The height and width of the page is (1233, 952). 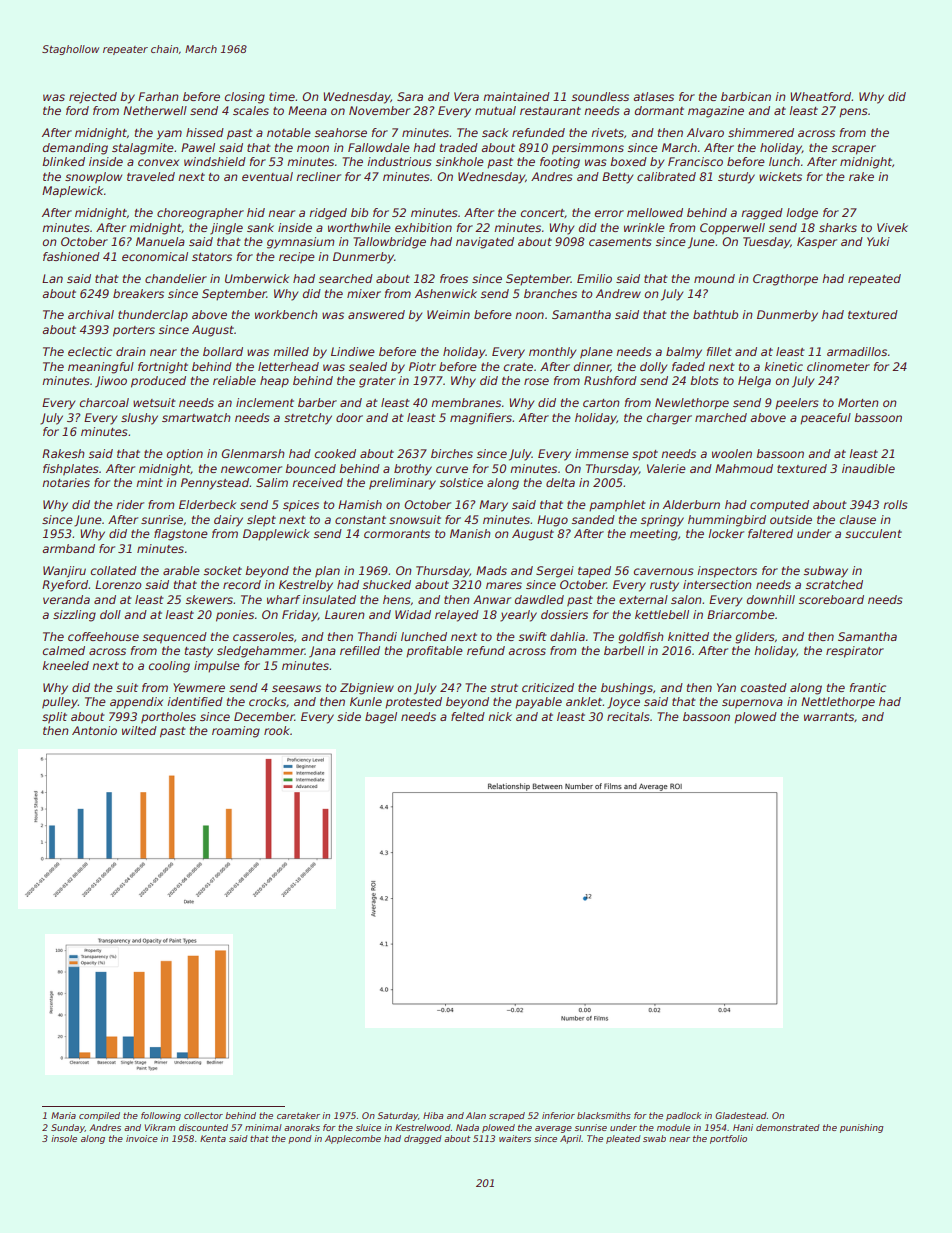 What do you see at coordinates (142, 1138) in the page?
I see `invoice` at bounding box center [142, 1138].
